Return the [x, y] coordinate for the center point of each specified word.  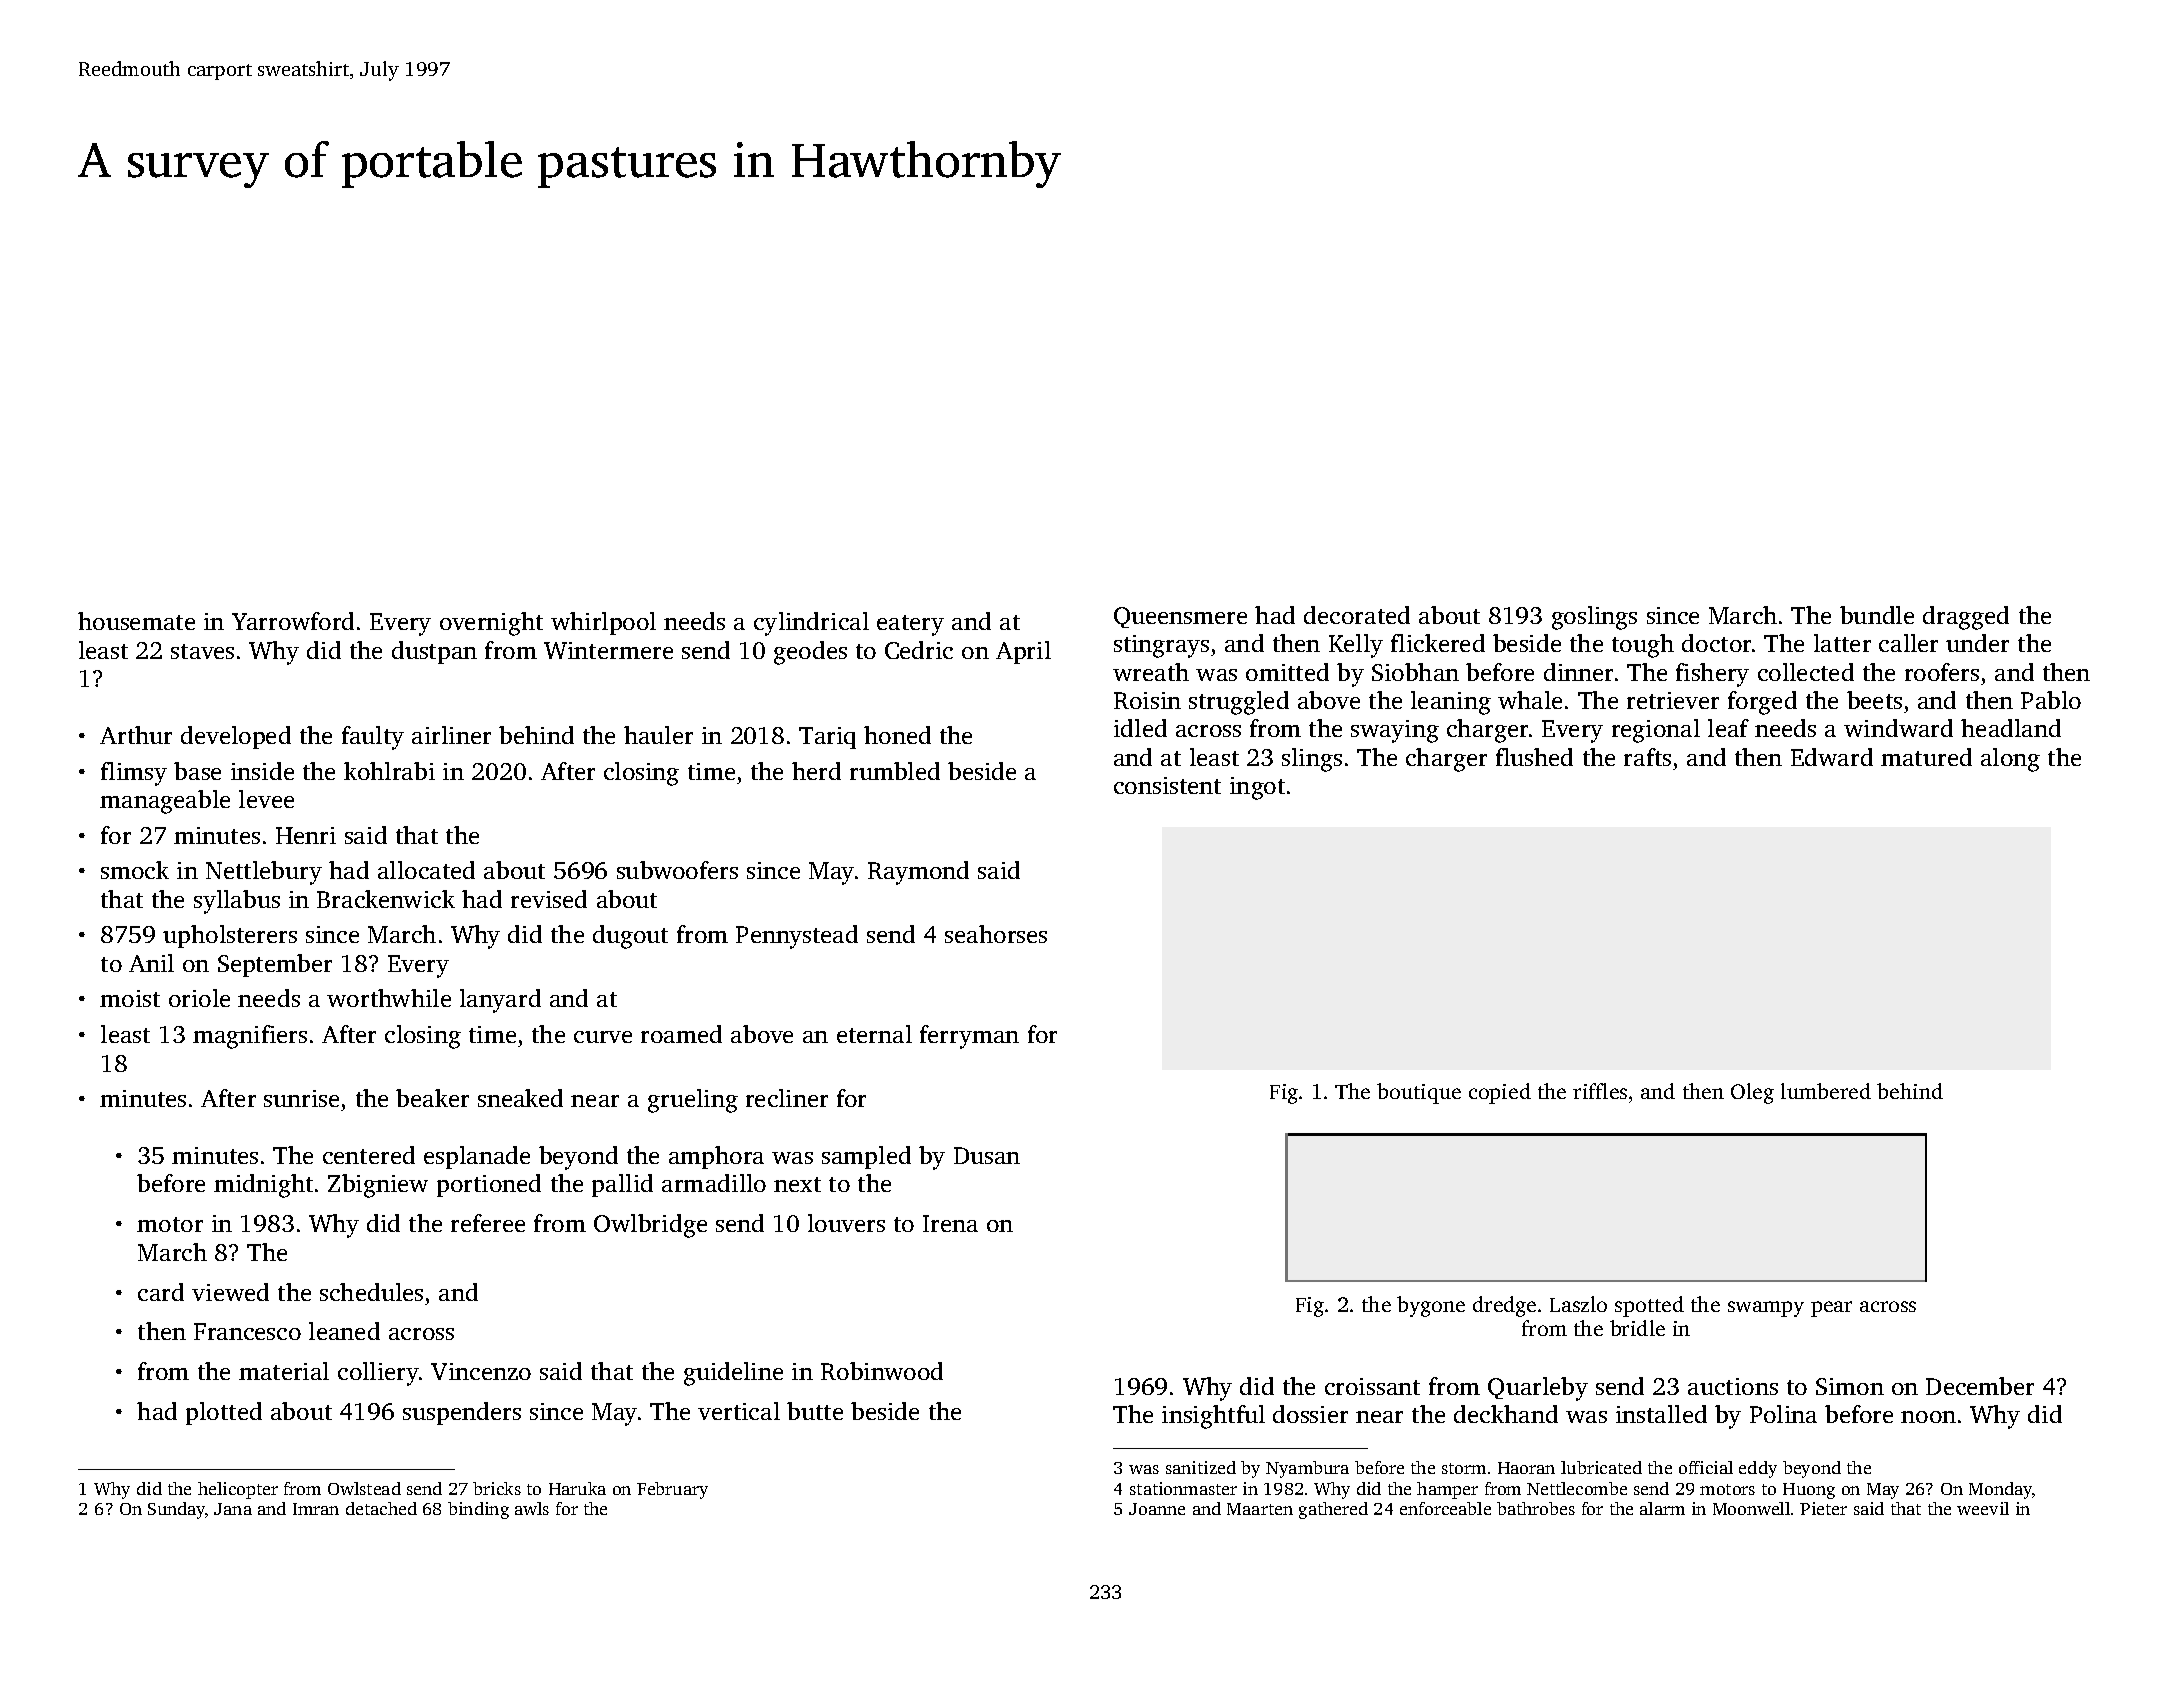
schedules [371, 1292]
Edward [1832, 757]
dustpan [434, 652]
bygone [1431, 1306]
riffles [1600, 1091]
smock [135, 870]
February [672, 1490]
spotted [1649, 1306]
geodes [810, 653]
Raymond [918, 873]
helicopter [238, 1490]
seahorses [996, 934]
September [275, 965]
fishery [1712, 675]
